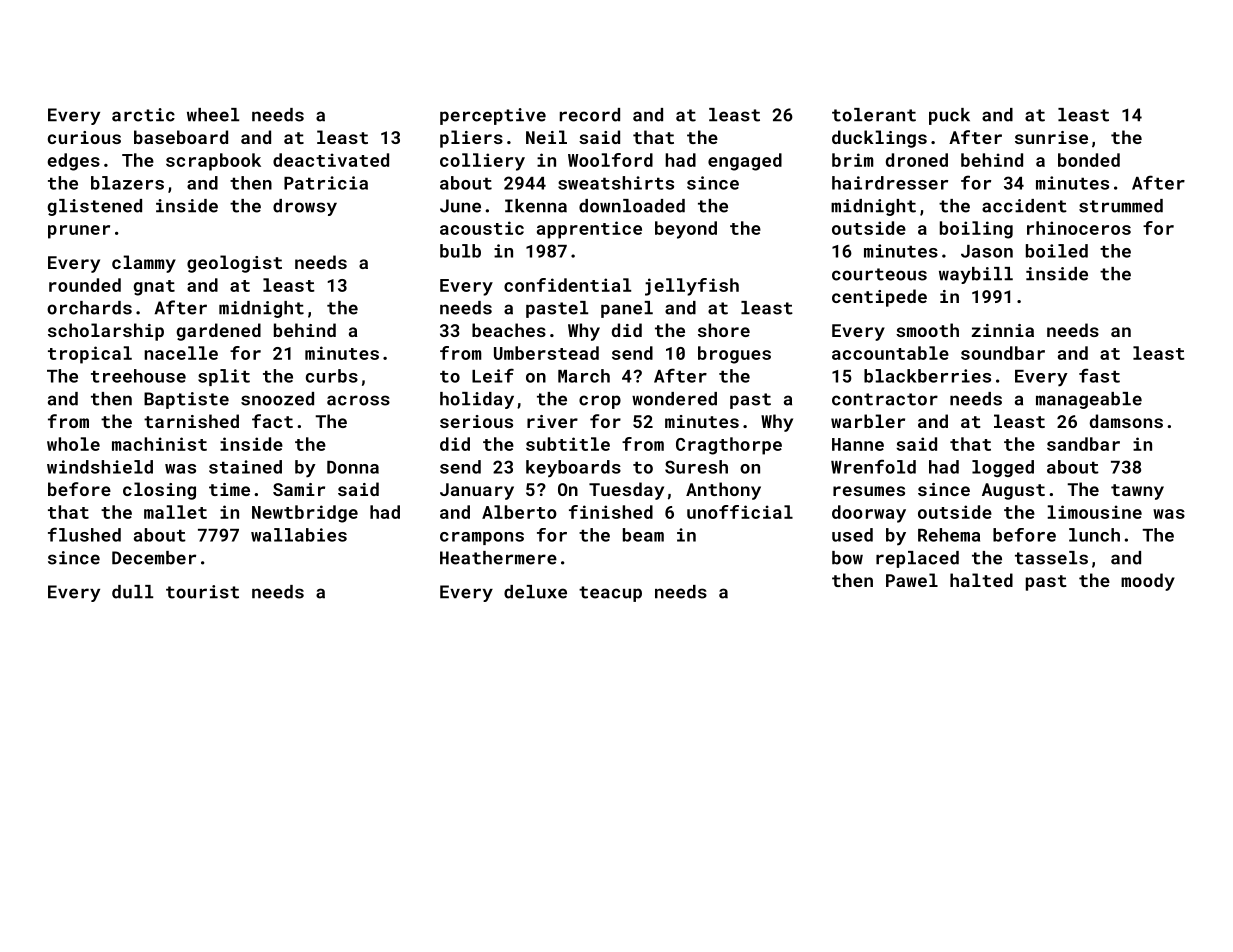  I want to click on fact, so click(272, 421).
